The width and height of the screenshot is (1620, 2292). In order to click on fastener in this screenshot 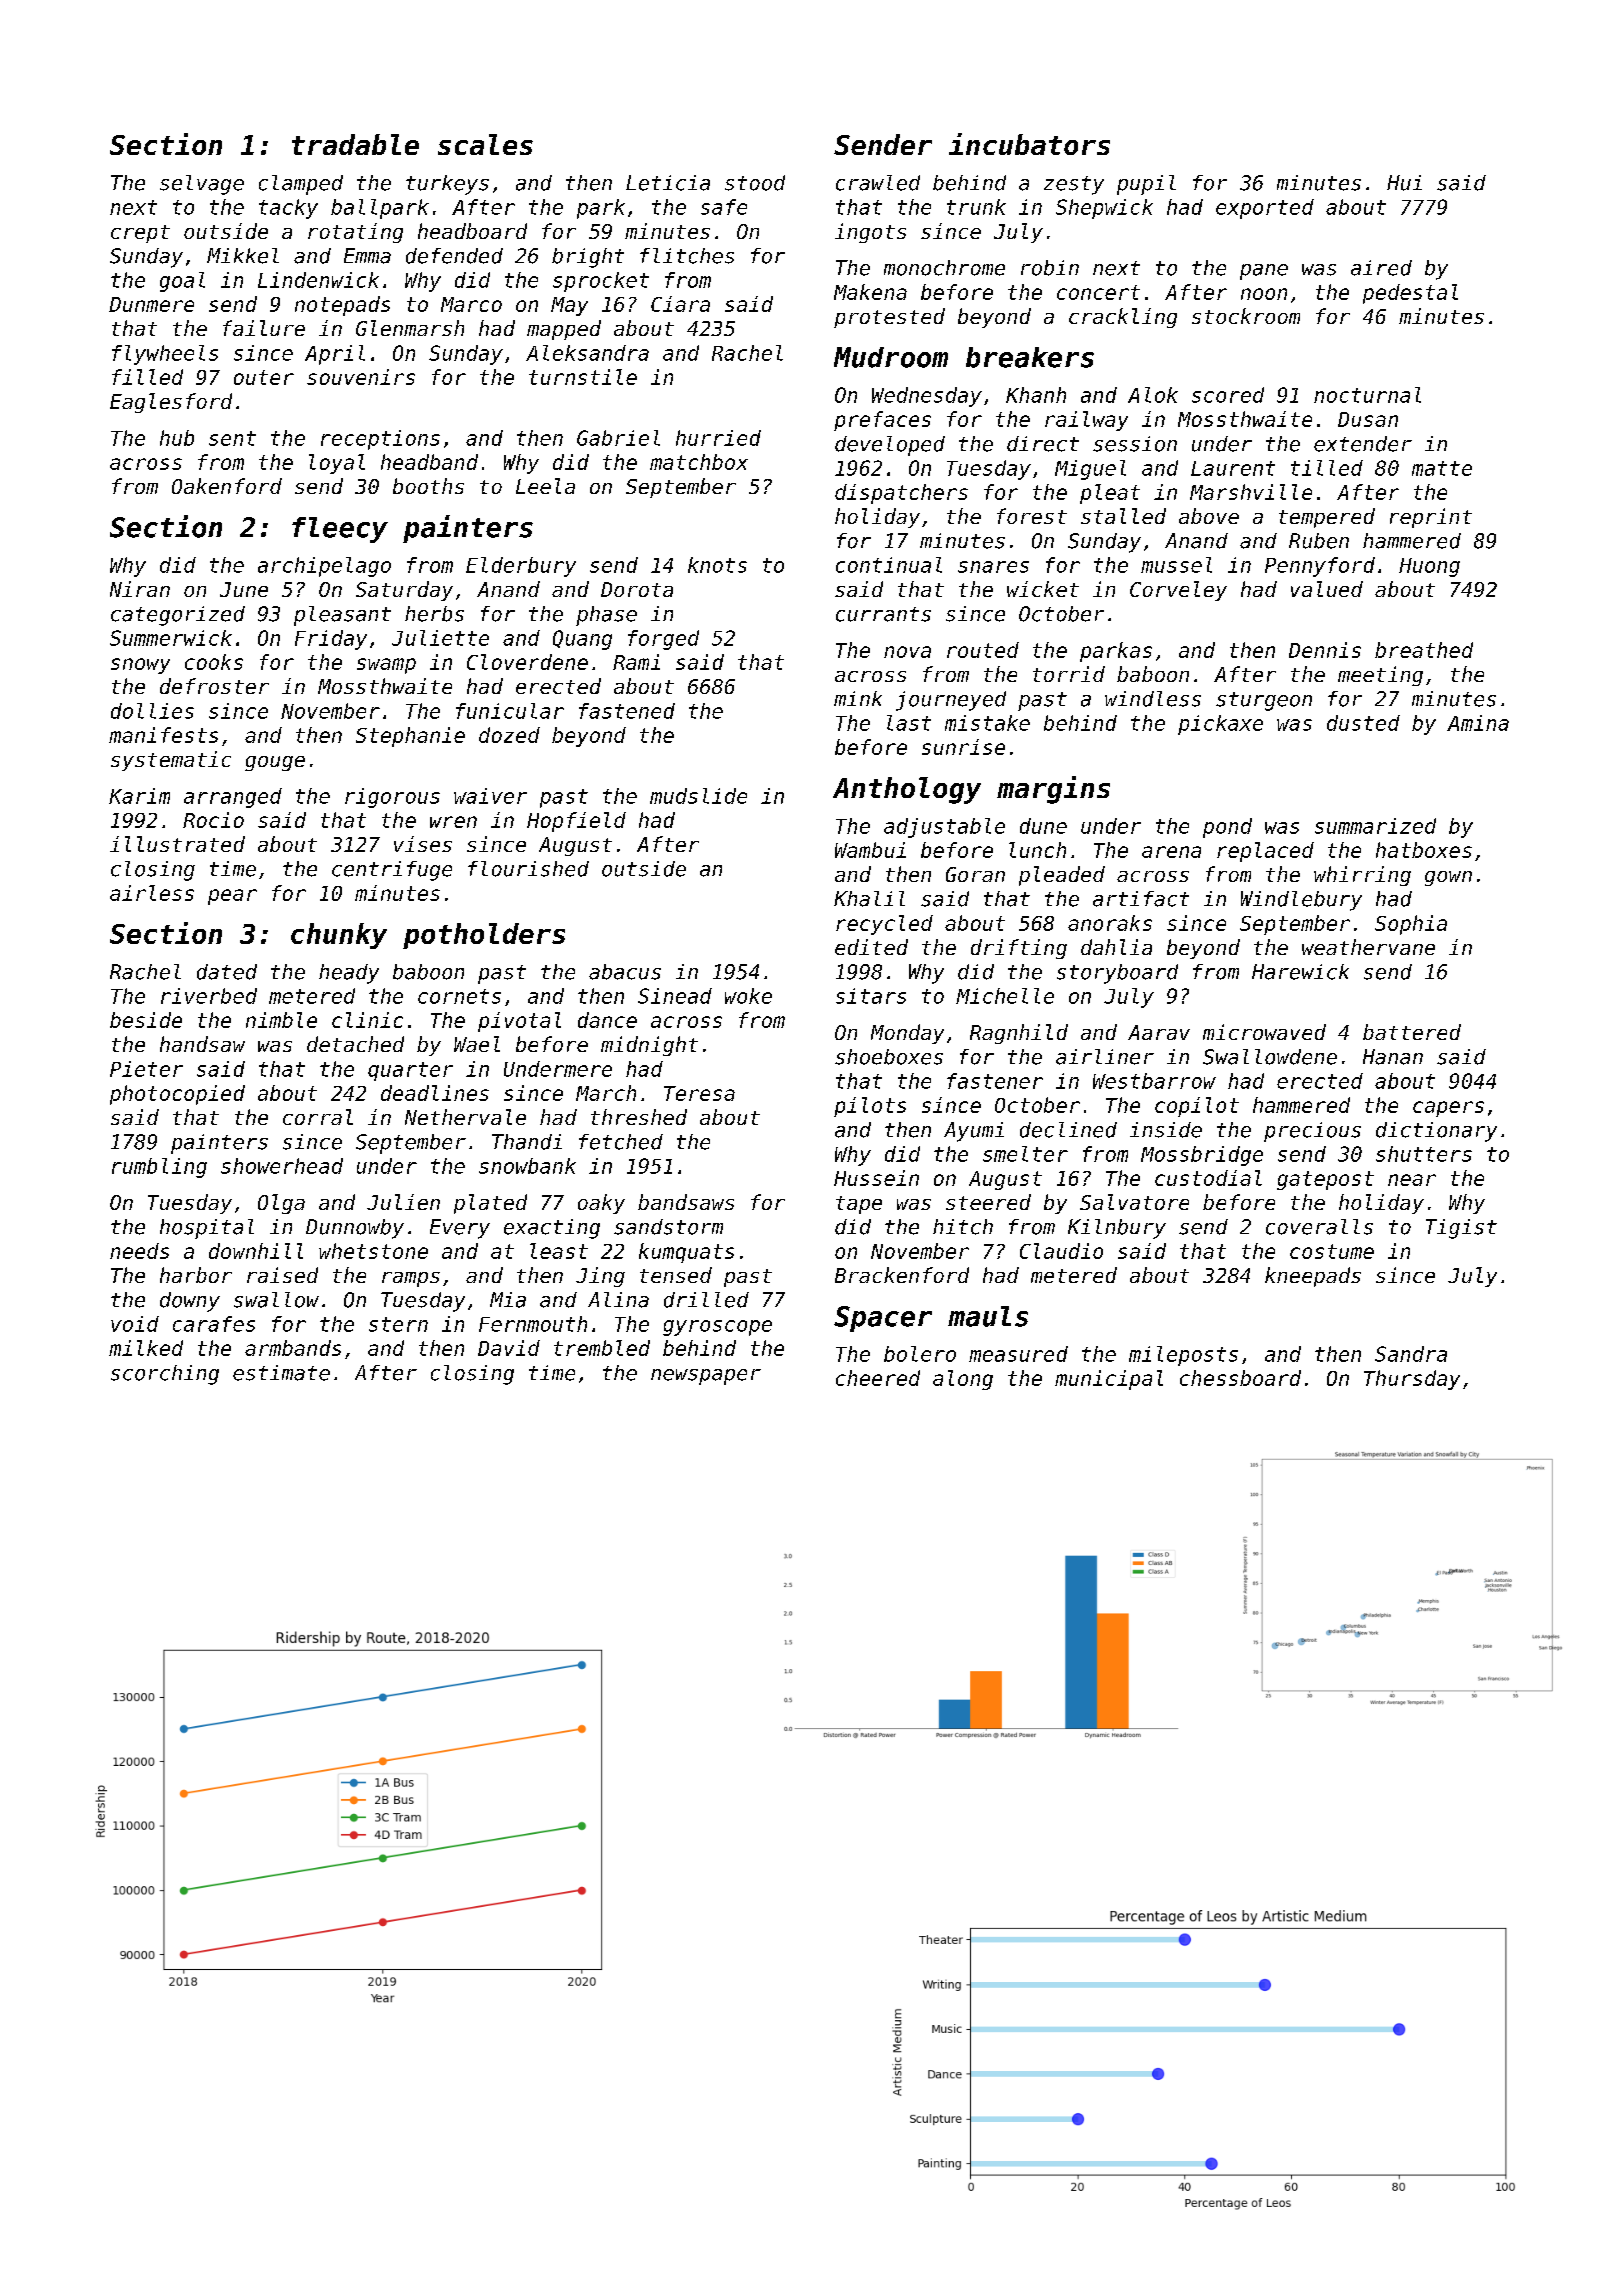, I will do `click(995, 1081)`.
